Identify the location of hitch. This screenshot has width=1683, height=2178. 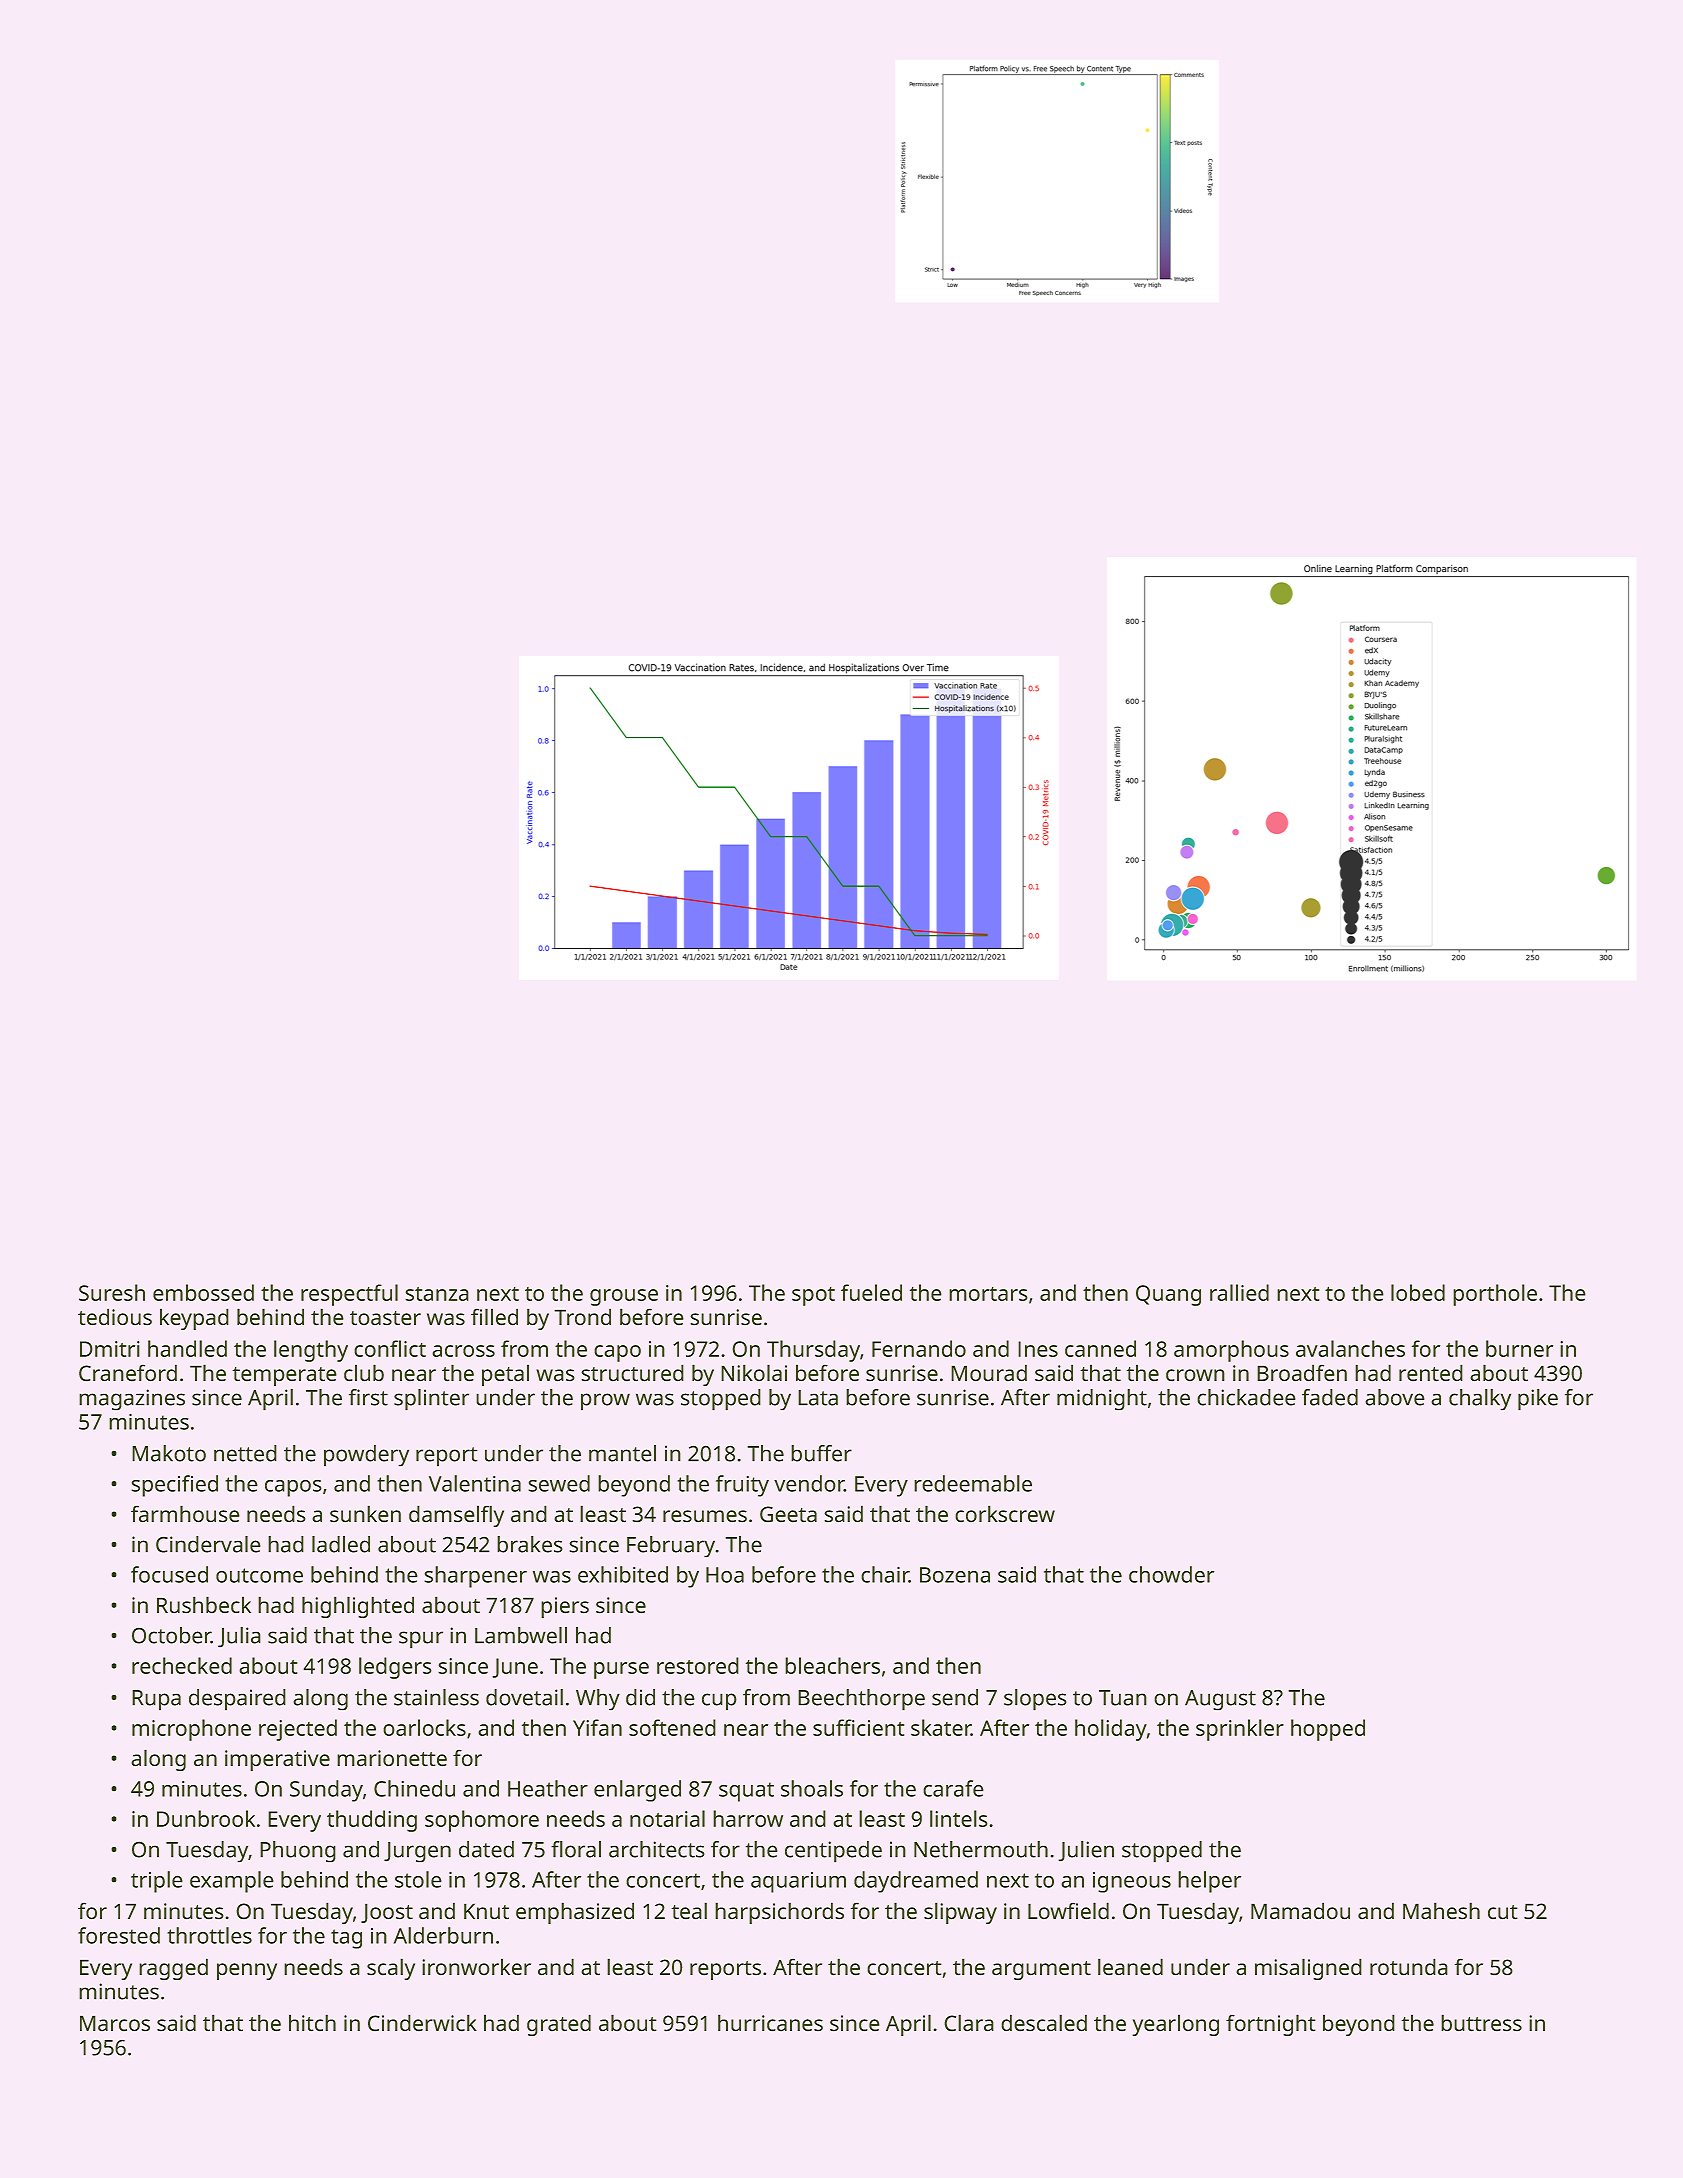
(312, 2023).
